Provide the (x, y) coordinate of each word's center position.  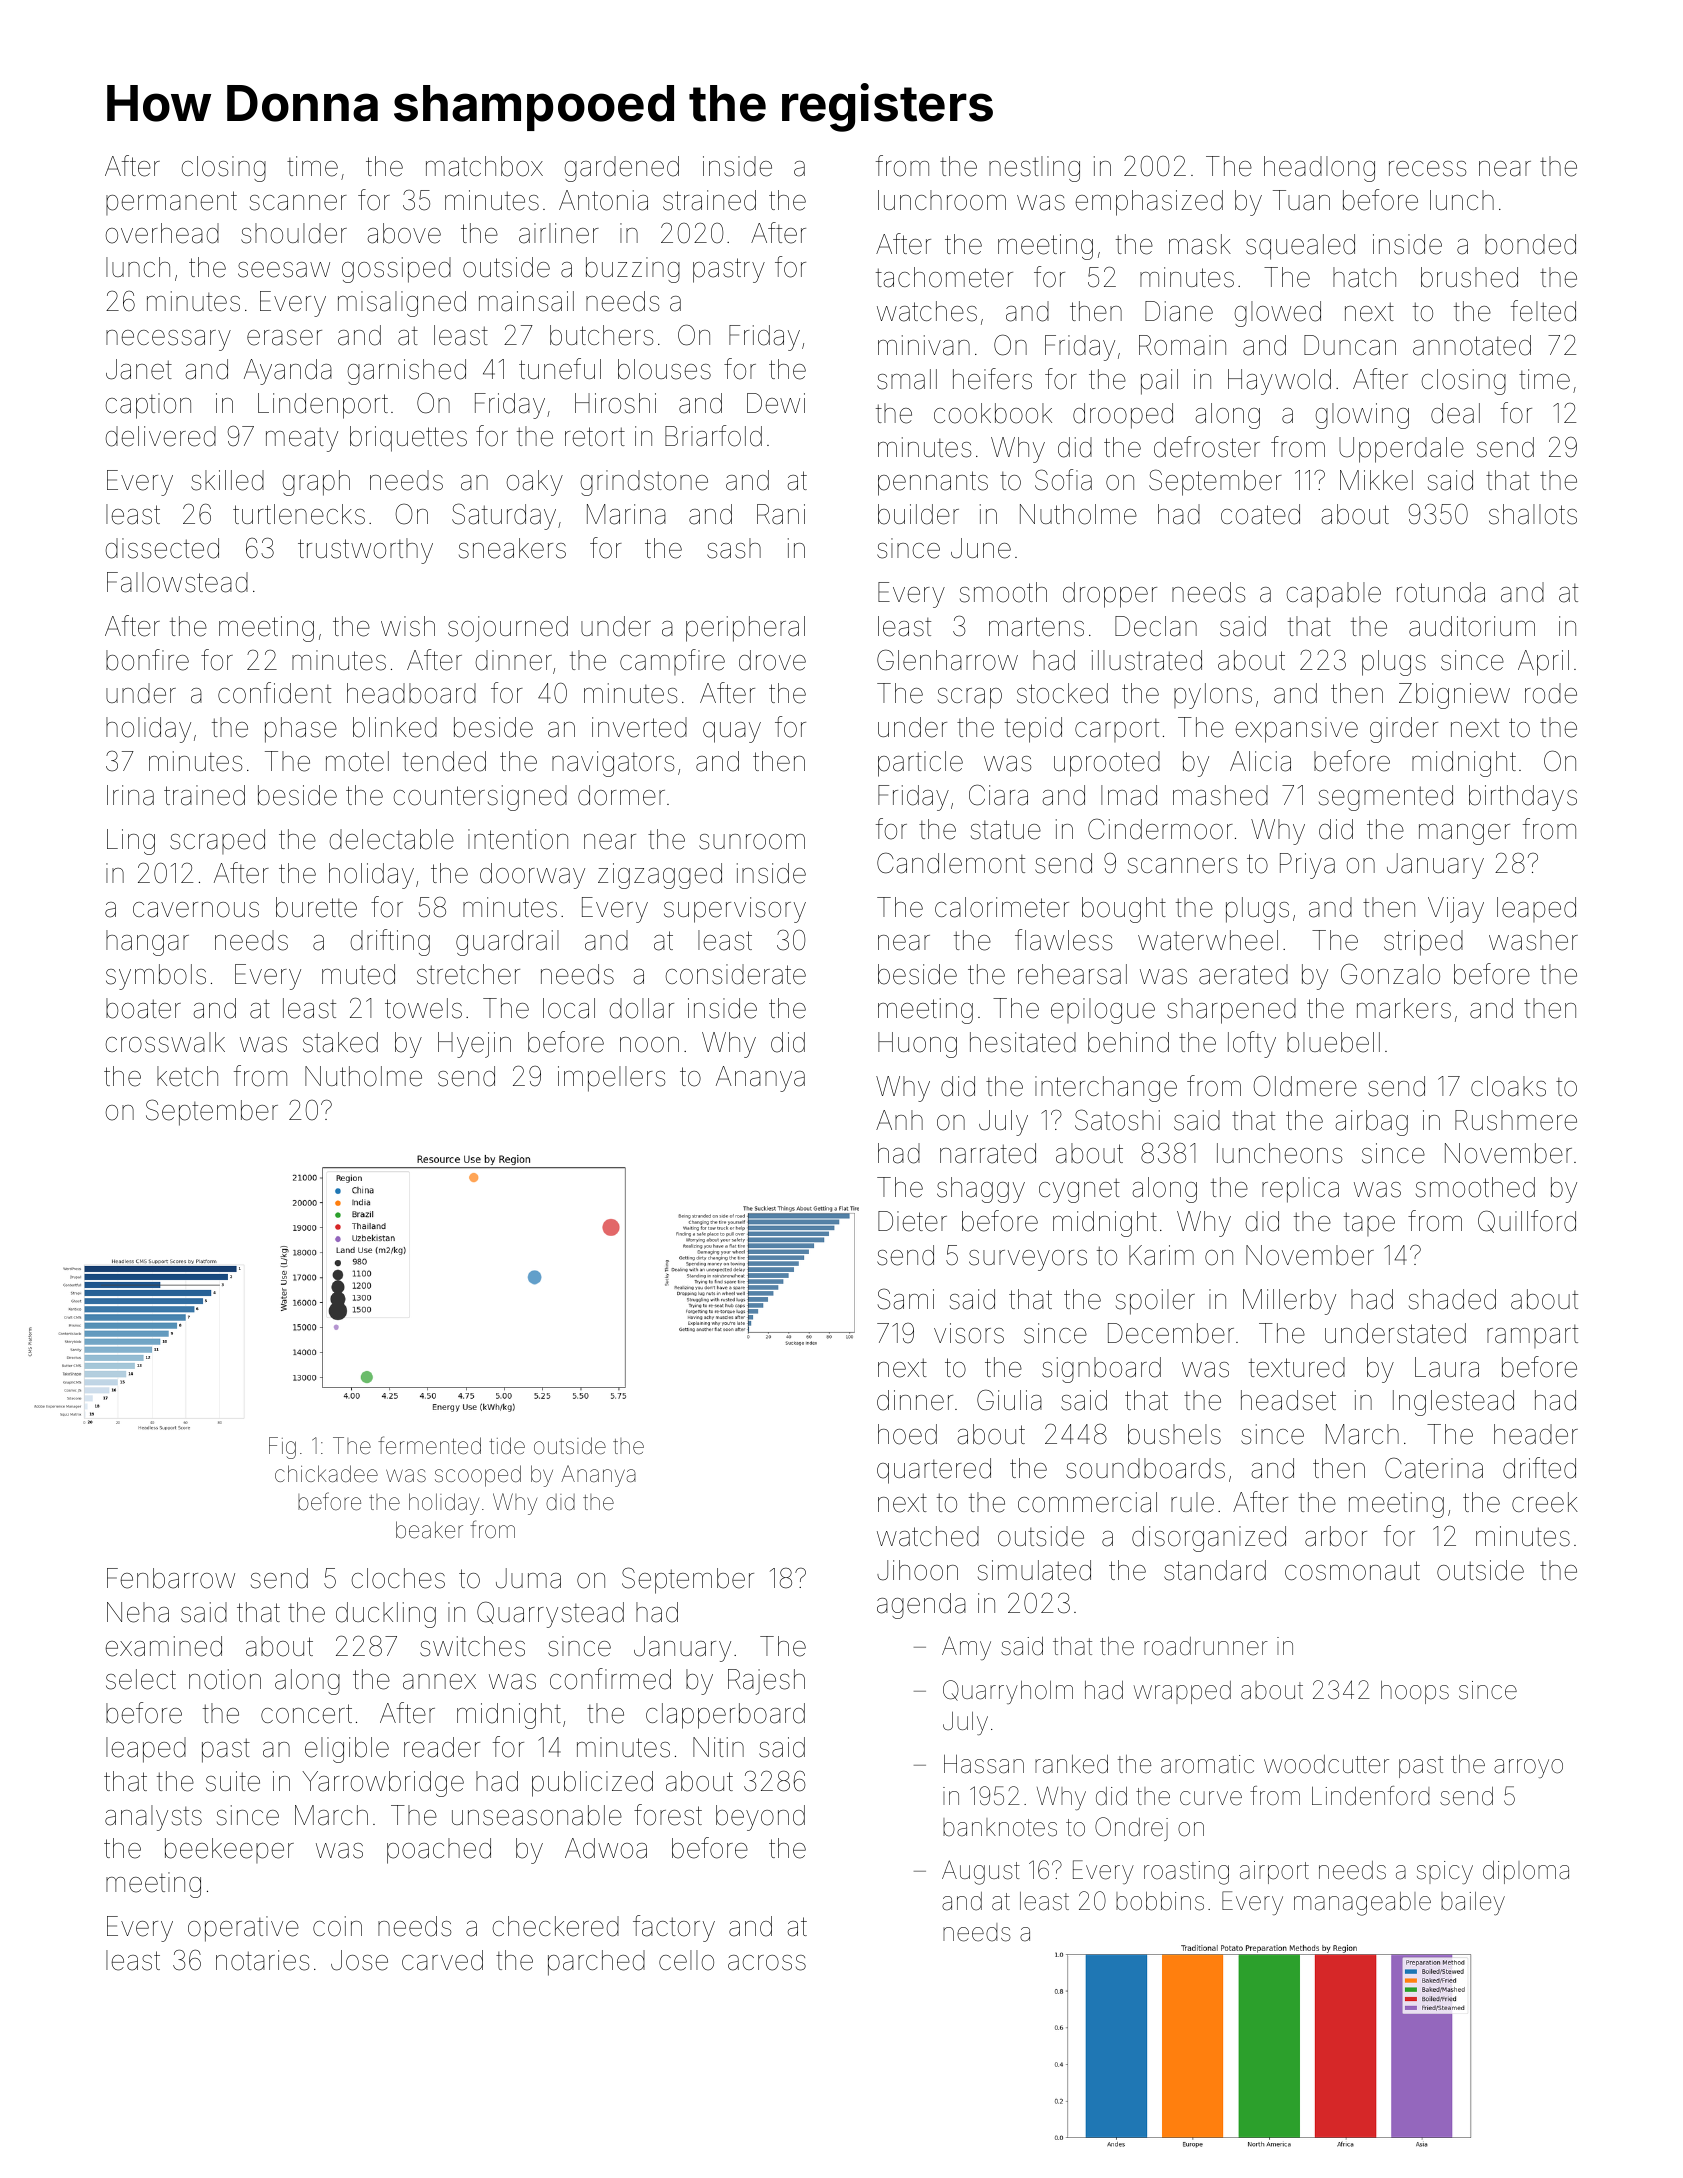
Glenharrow (947, 660)
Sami (906, 1299)
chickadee (326, 1474)
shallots (1533, 514)
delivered (161, 436)
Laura (1447, 1367)
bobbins (1160, 1901)
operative (243, 1929)
